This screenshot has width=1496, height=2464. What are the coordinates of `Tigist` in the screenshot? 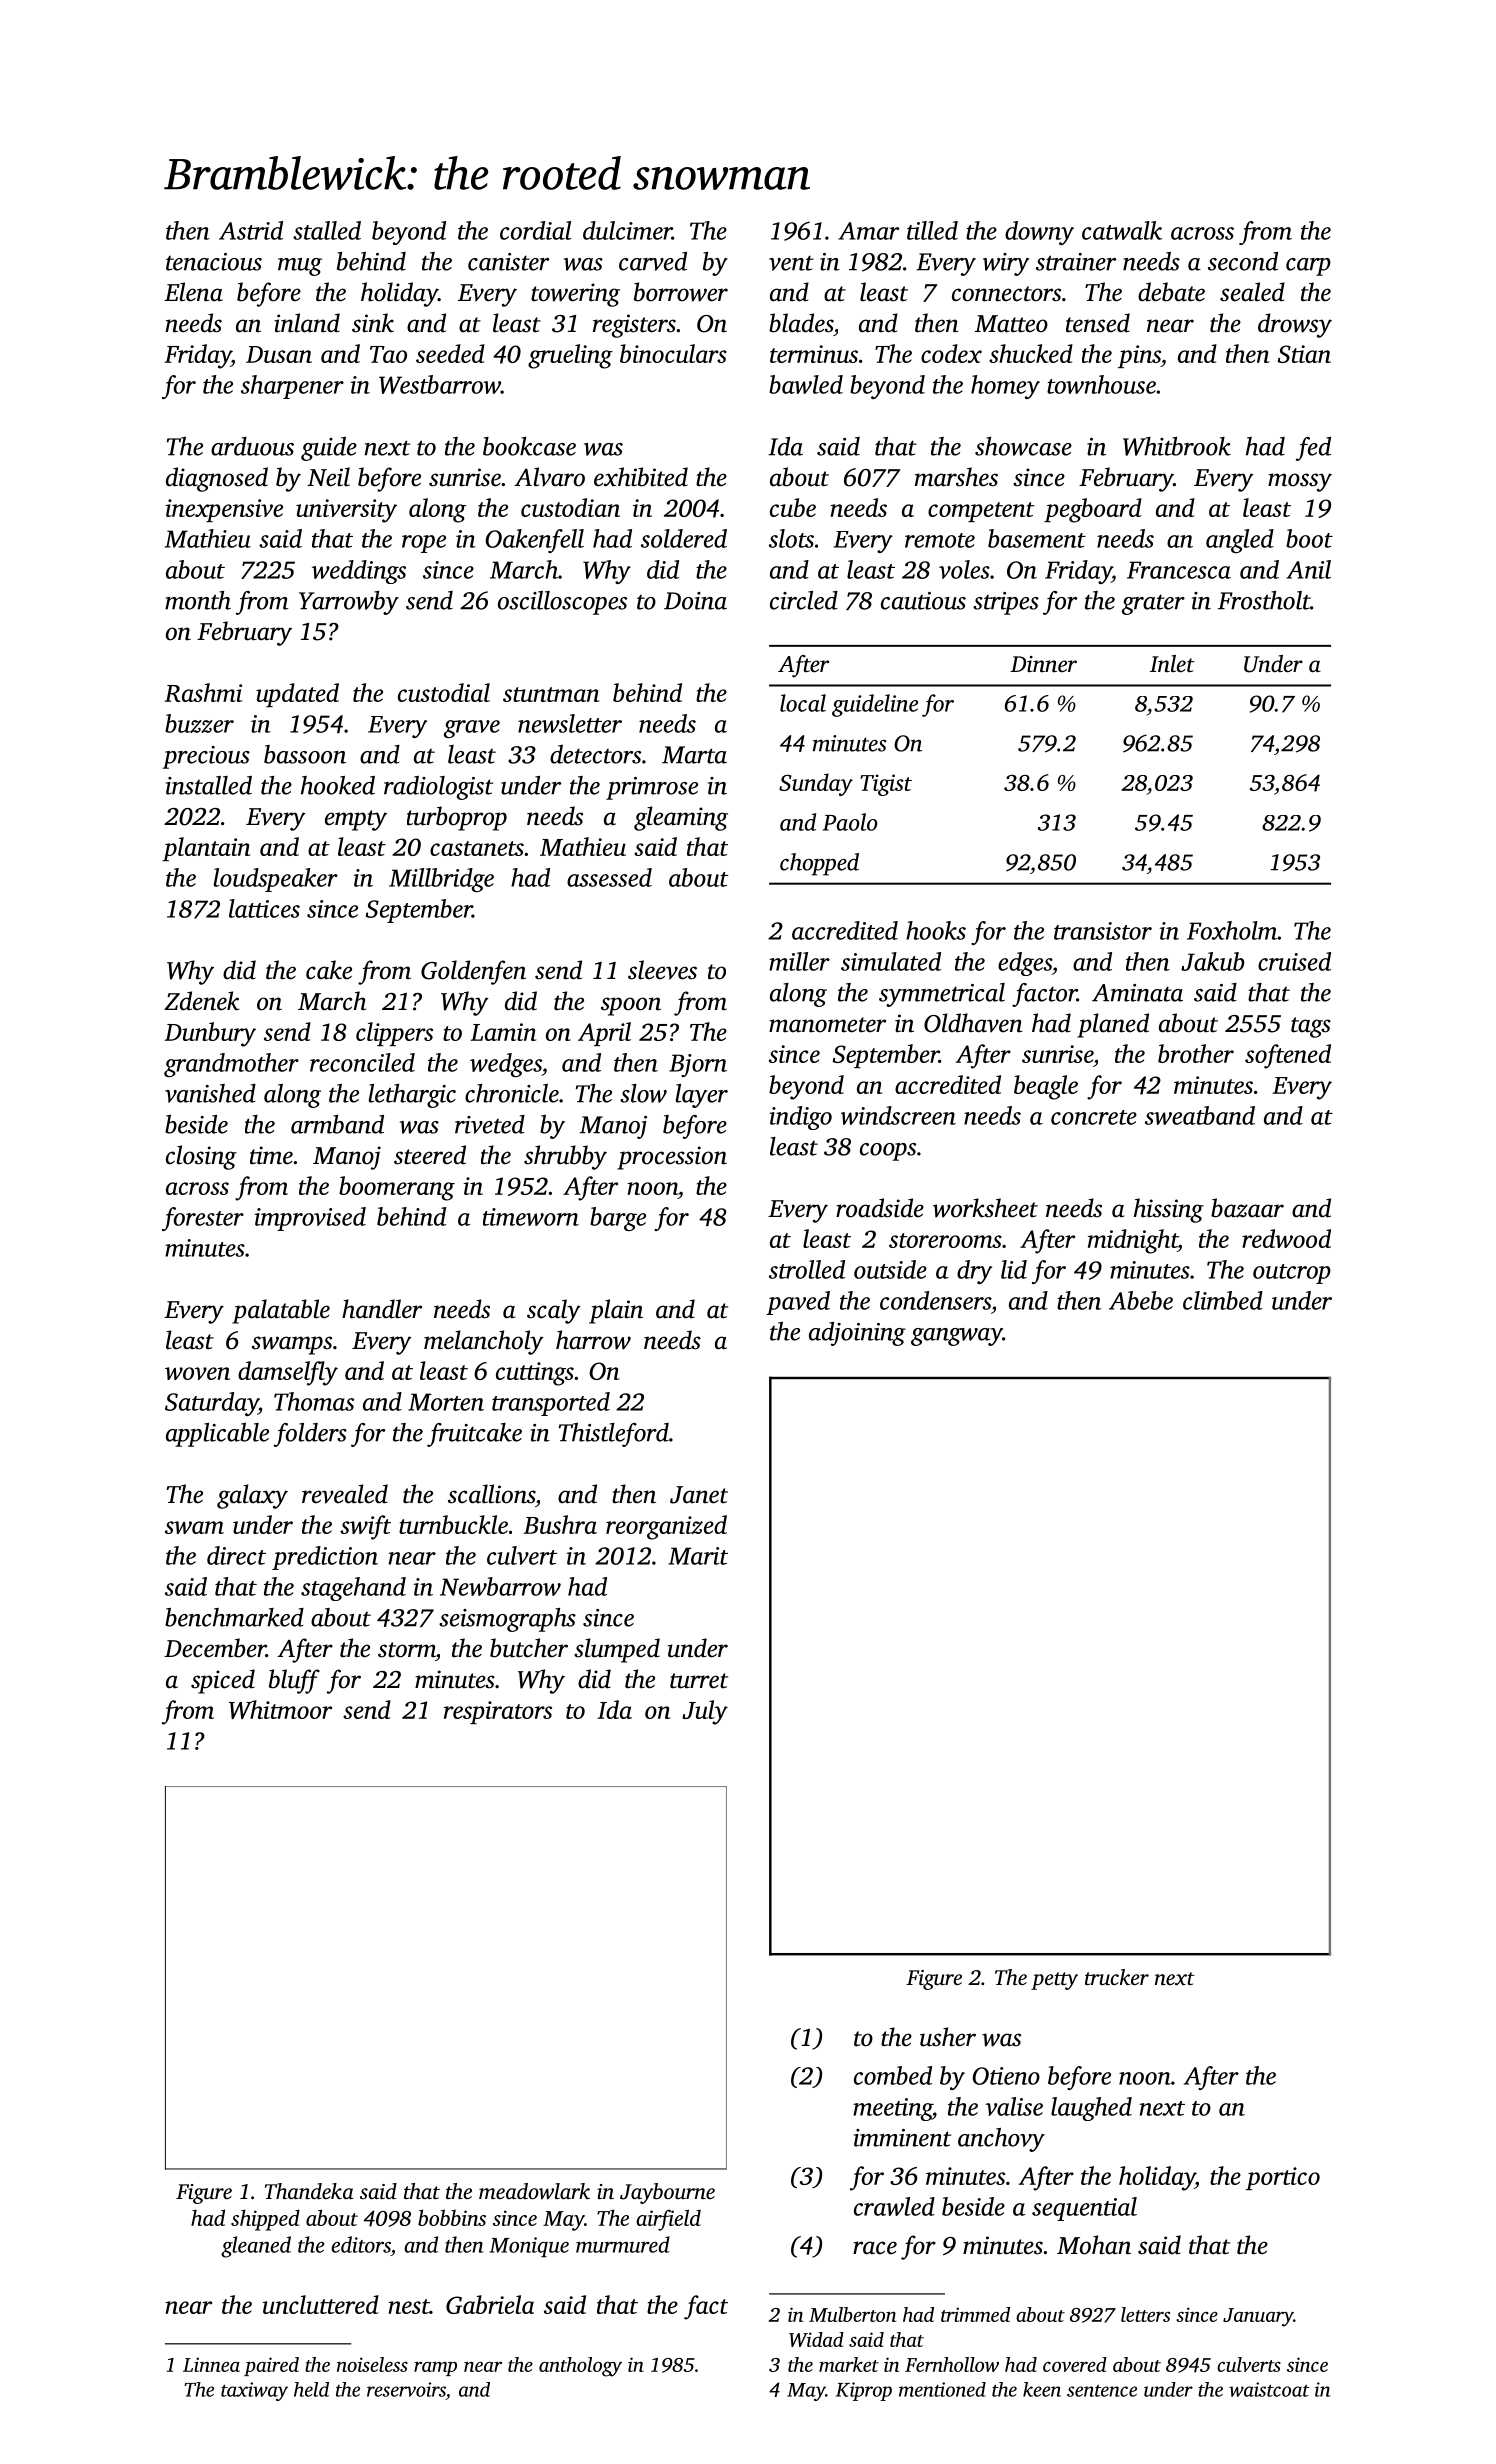 It's located at (886, 785).
